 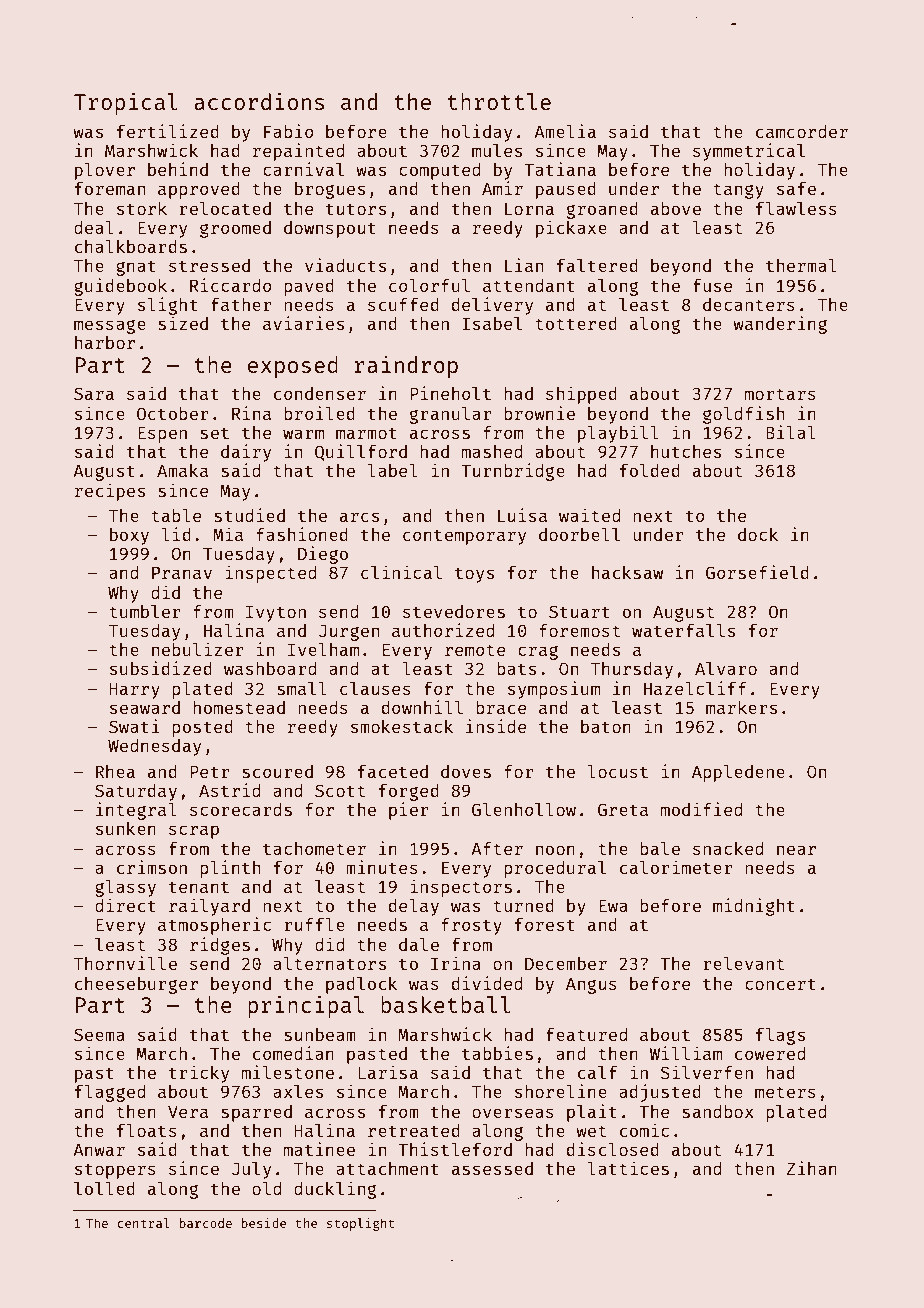 I want to click on dale, so click(x=419, y=944).
